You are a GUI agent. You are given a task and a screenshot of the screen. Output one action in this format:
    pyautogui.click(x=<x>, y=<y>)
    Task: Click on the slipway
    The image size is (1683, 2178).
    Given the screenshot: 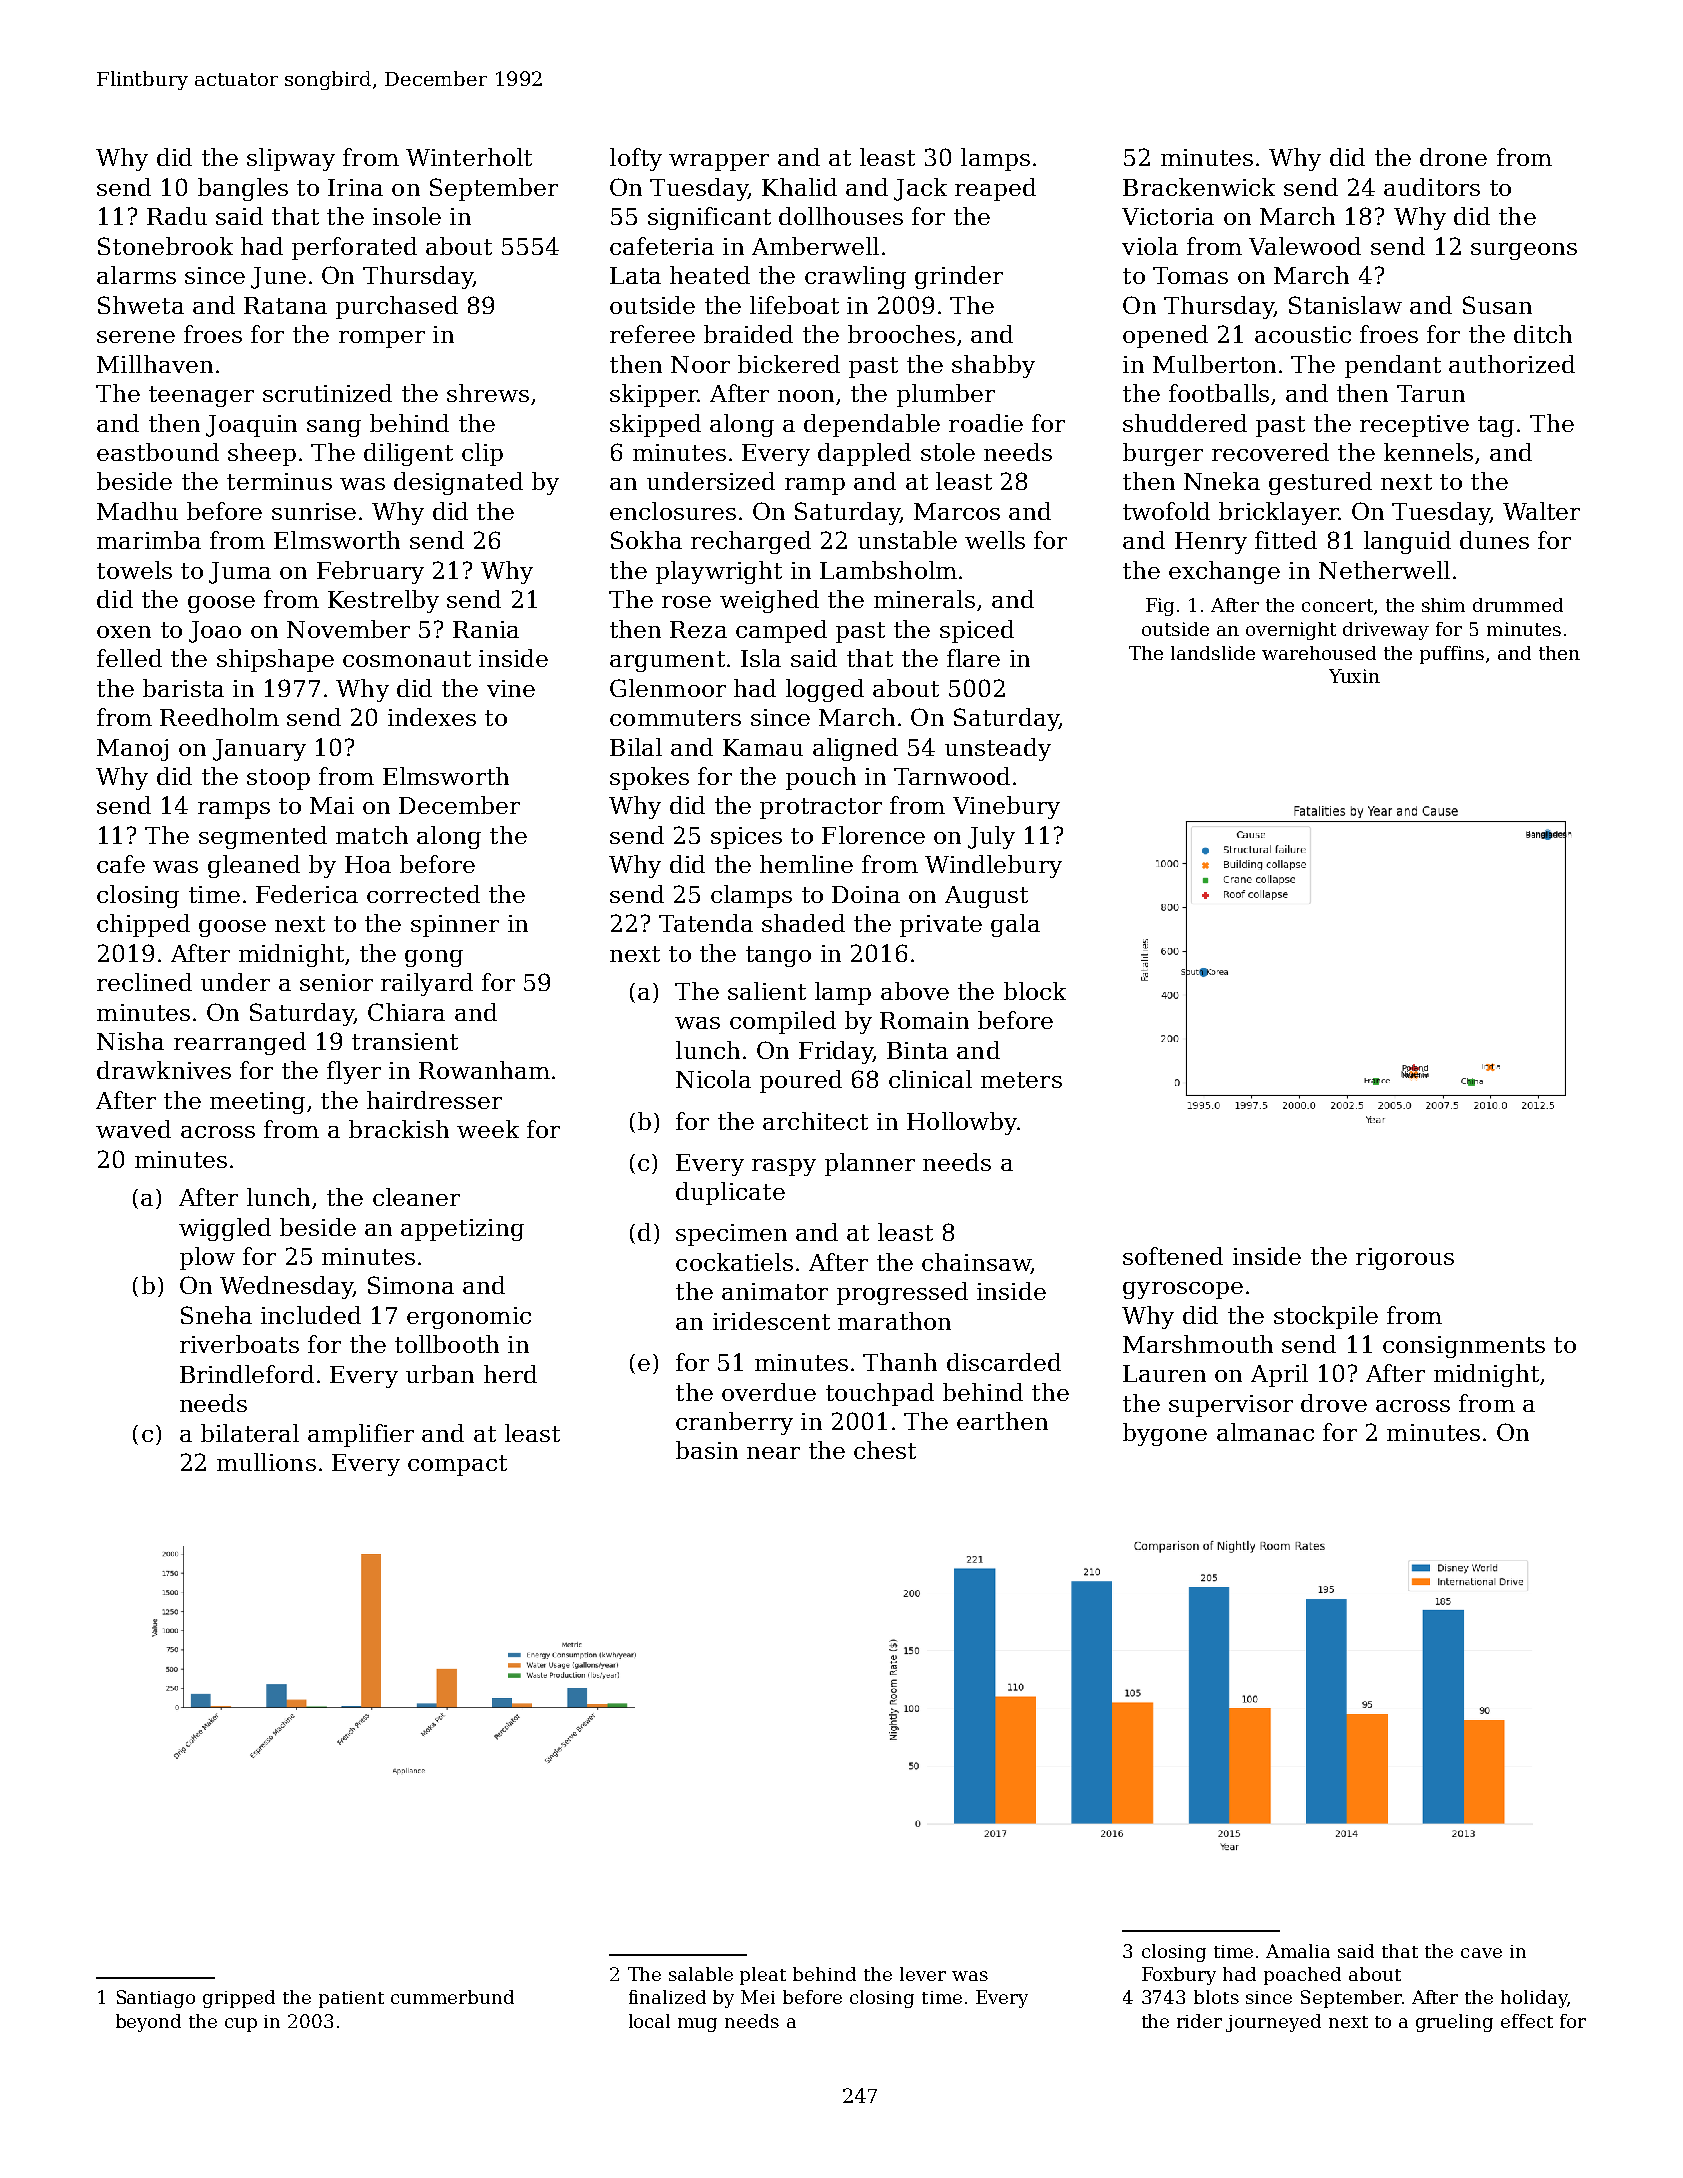 What is the action you would take?
    pyautogui.click(x=291, y=159)
